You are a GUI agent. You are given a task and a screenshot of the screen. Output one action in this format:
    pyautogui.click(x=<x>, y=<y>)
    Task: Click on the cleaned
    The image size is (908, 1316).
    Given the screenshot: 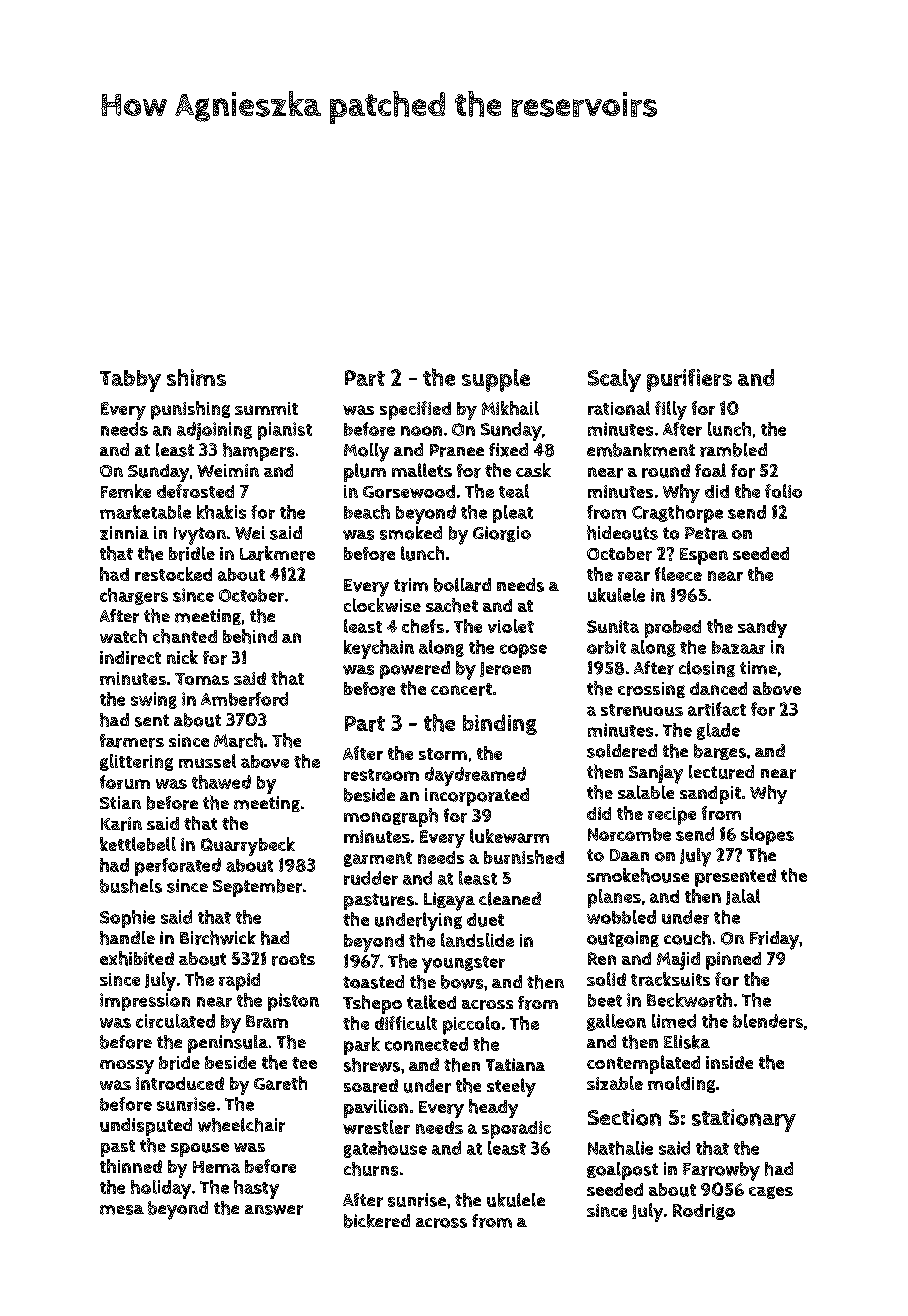 What is the action you would take?
    pyautogui.click(x=510, y=899)
